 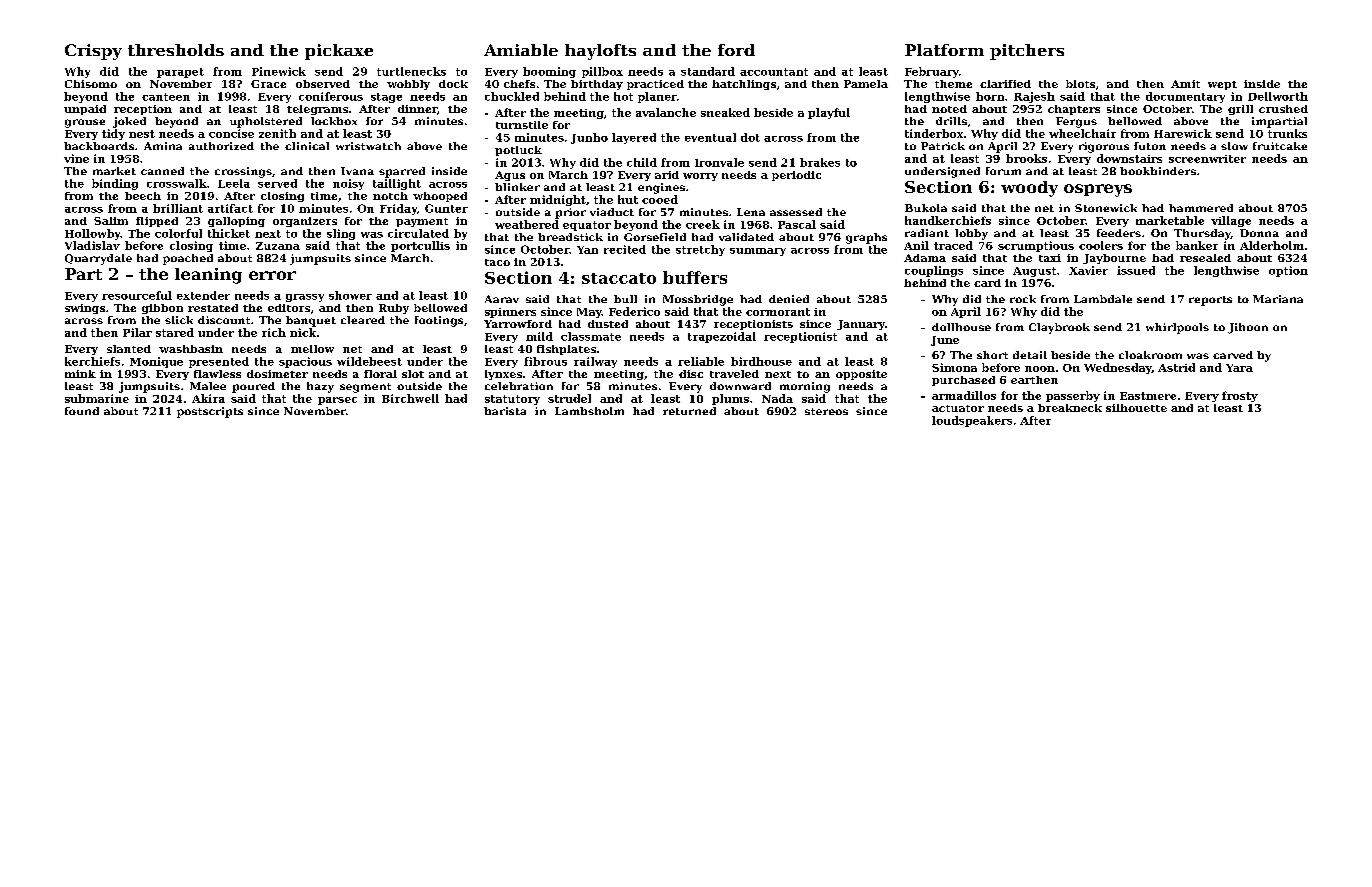 What do you see at coordinates (320, 387) in the screenshot?
I see `hazy` at bounding box center [320, 387].
